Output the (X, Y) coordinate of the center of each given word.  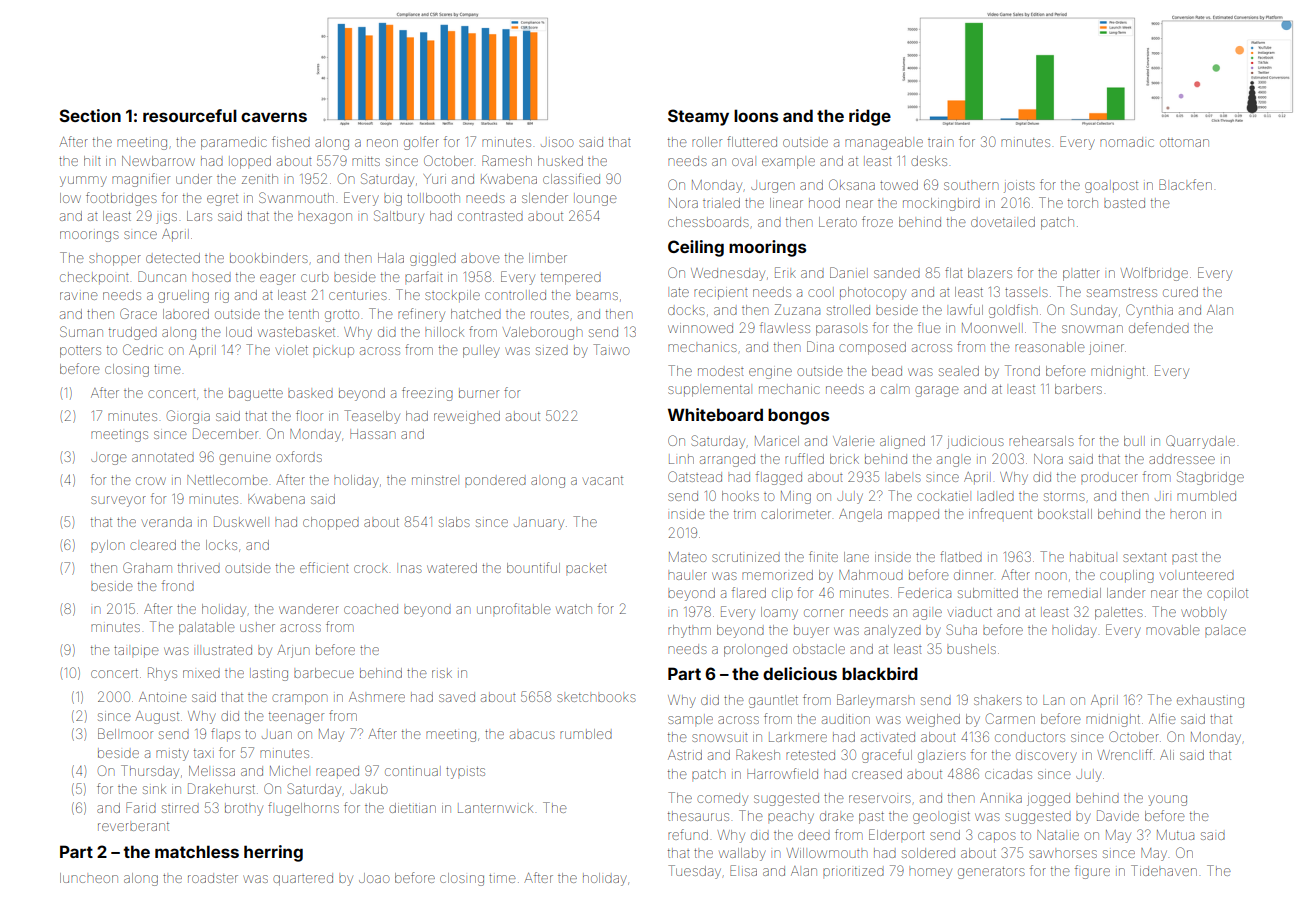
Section (90, 115)
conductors (1030, 738)
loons (756, 115)
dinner (973, 575)
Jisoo (557, 143)
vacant (603, 480)
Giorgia (188, 417)
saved (457, 697)
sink (154, 789)
